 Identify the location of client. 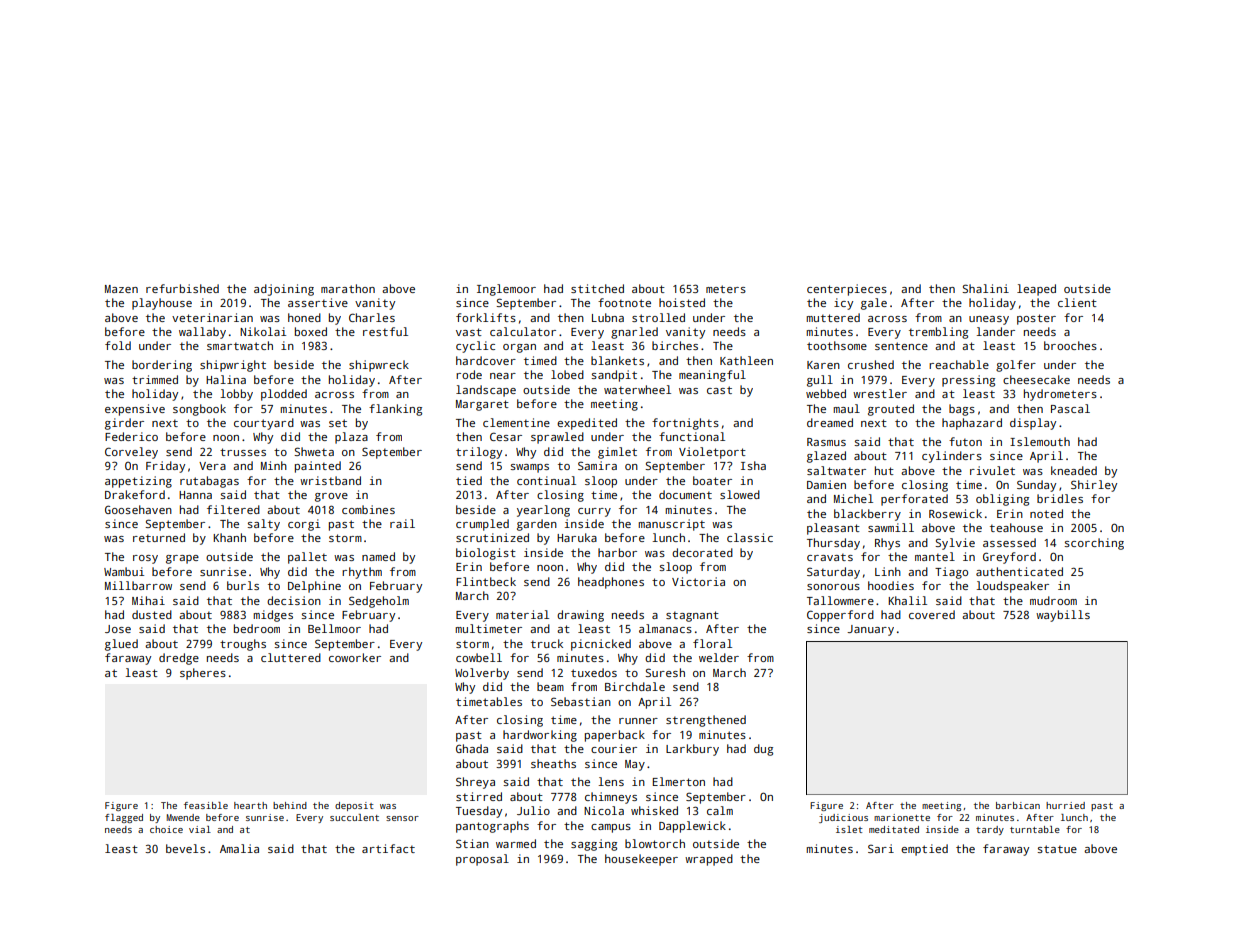
(1077, 302).
